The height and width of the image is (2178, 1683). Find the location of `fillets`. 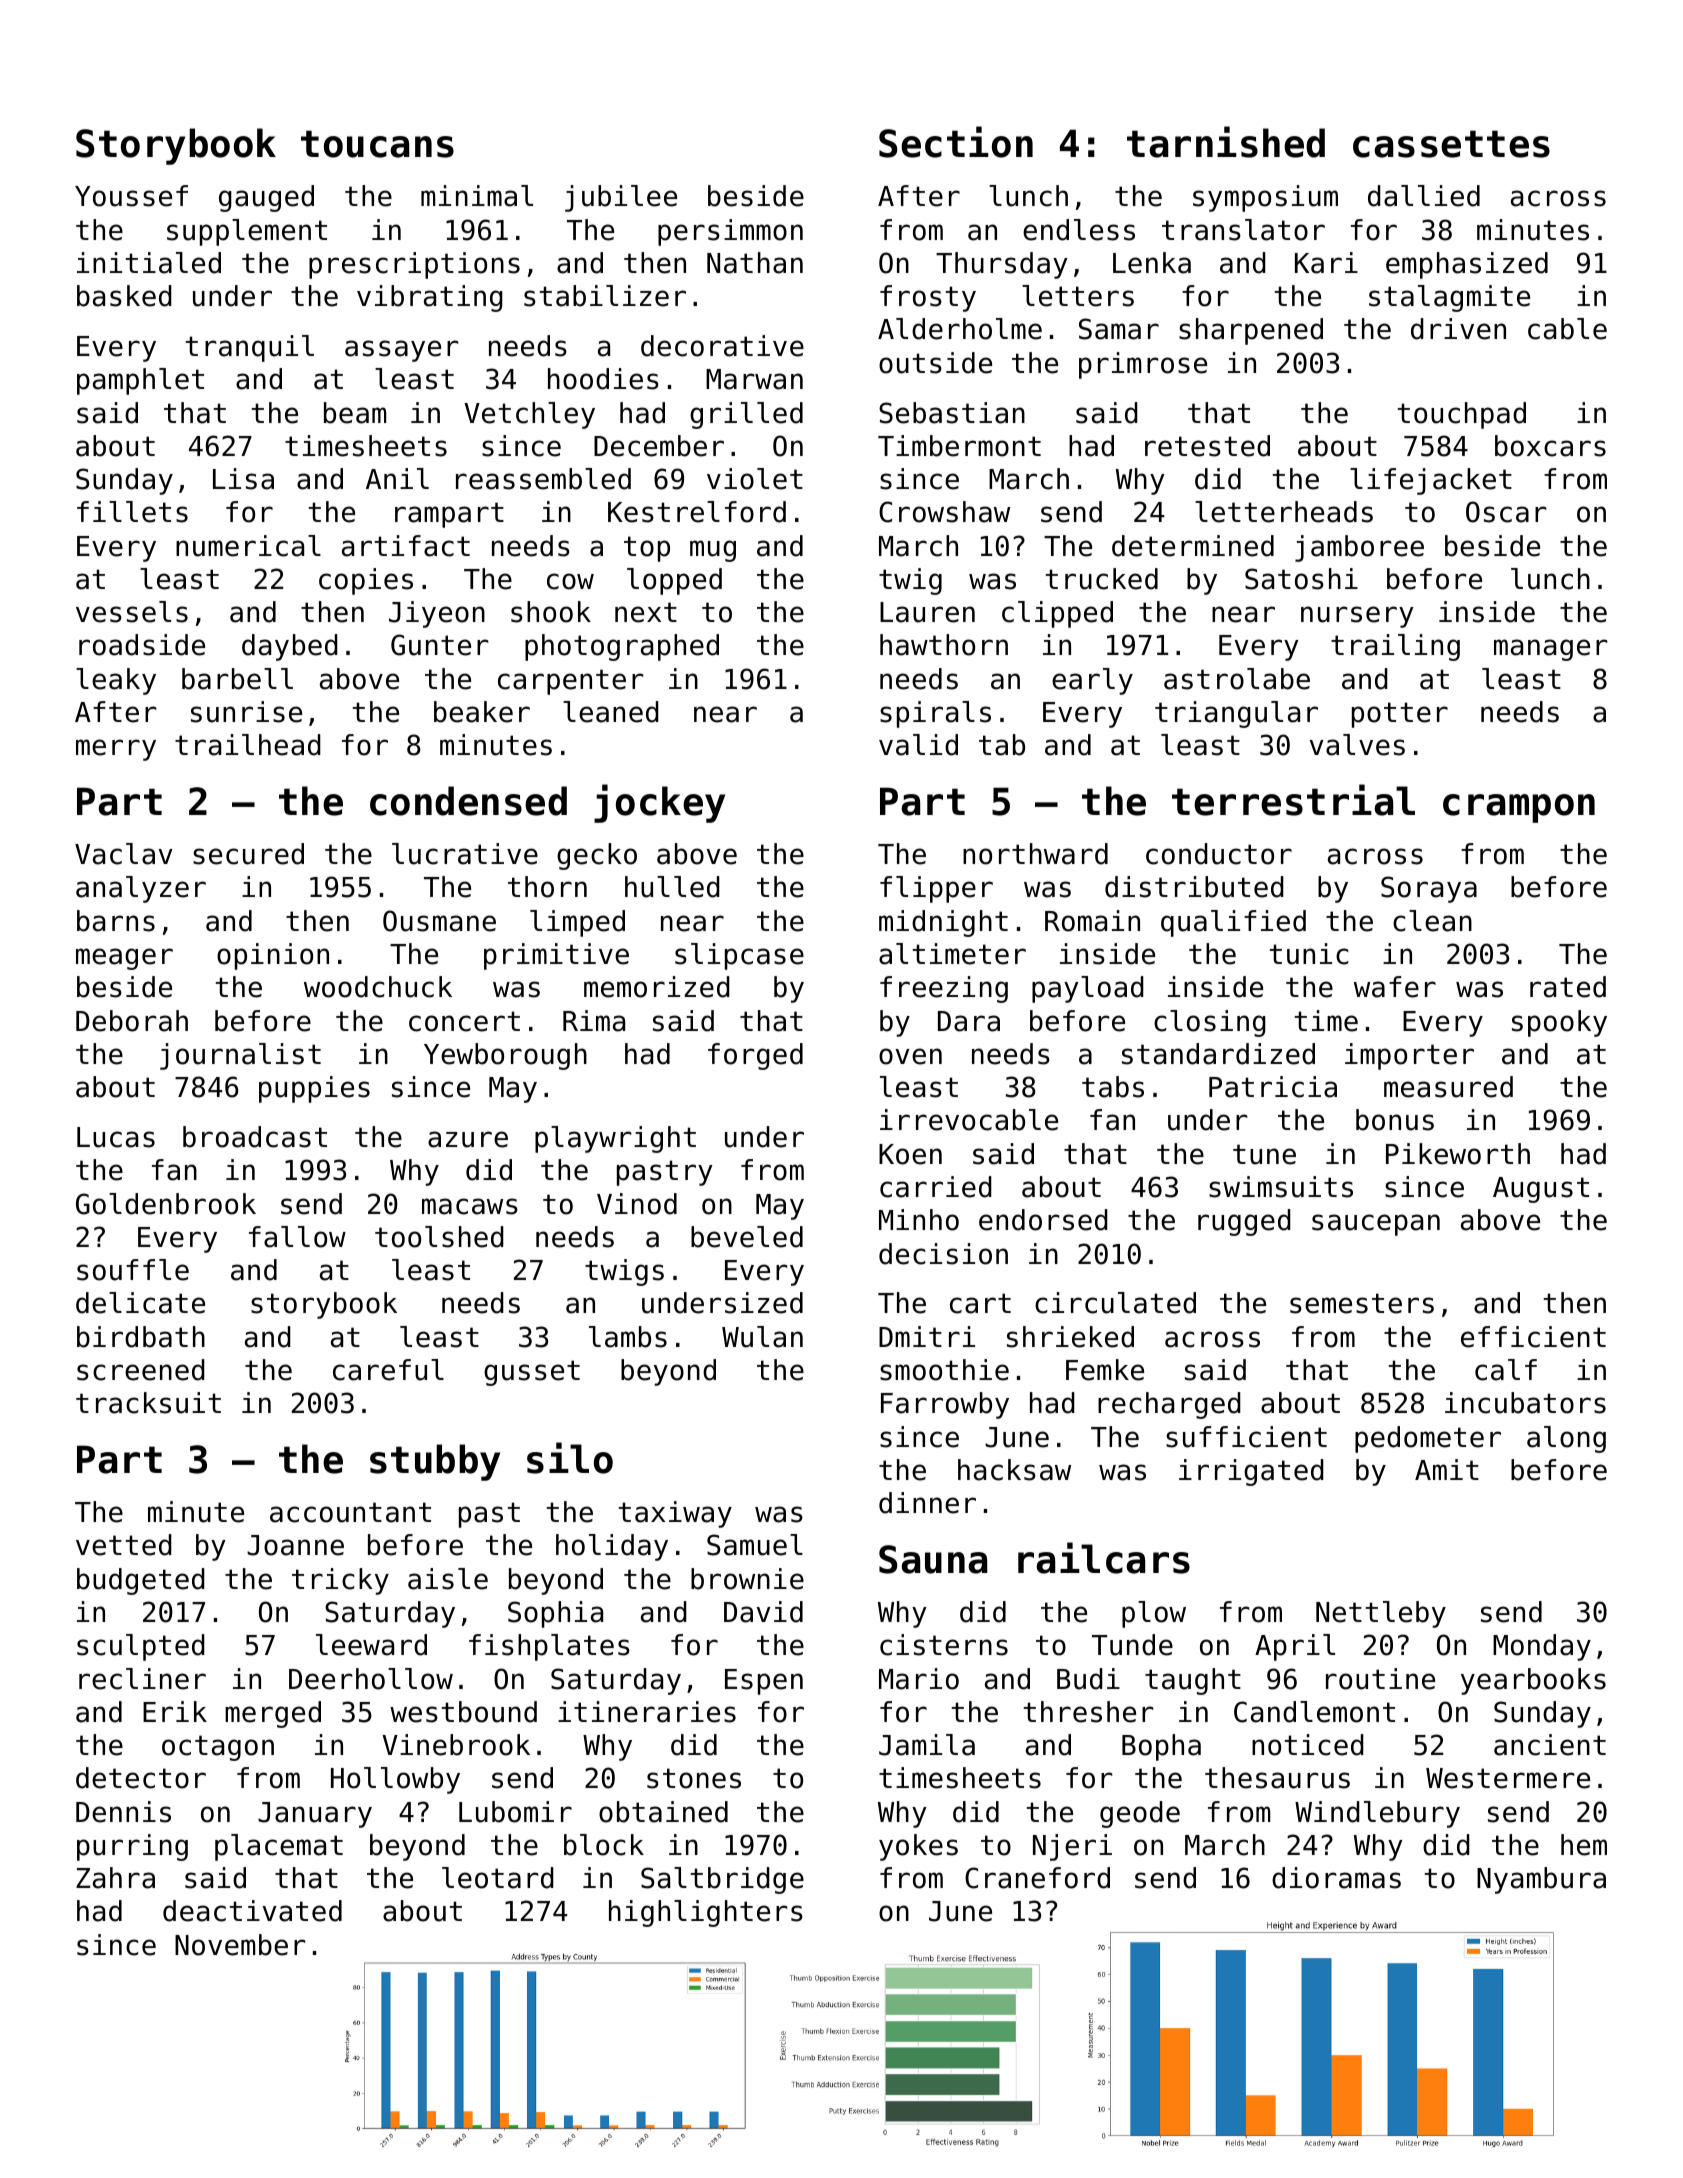

fillets is located at coordinates (132, 512).
